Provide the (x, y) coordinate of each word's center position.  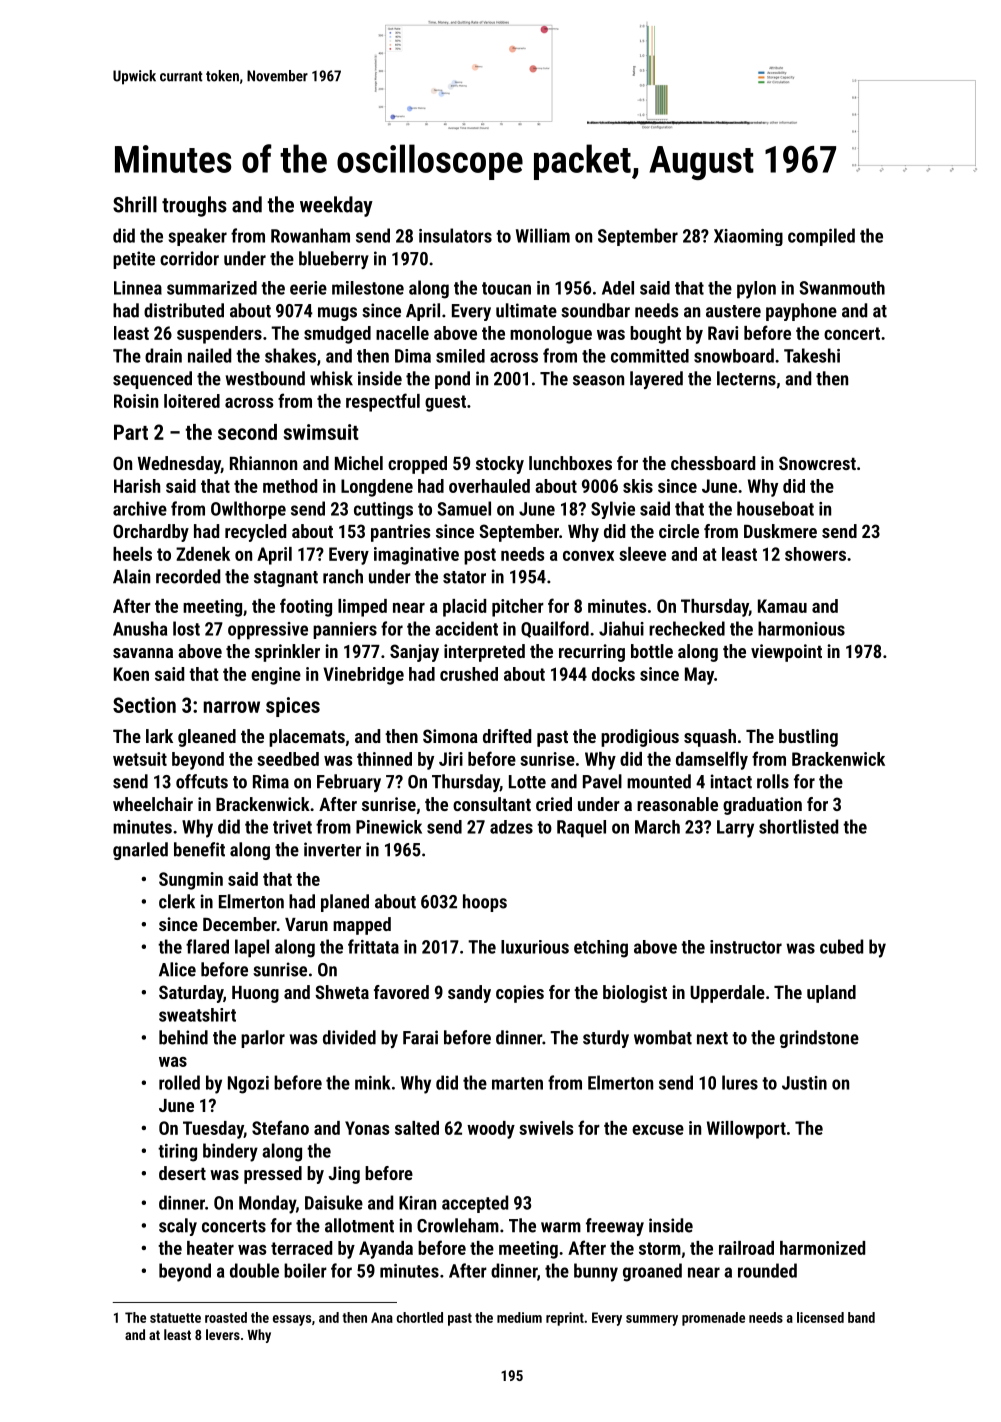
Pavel (602, 781)
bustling (808, 738)
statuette (175, 1318)
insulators (455, 235)
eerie (308, 288)
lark (159, 736)
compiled (821, 237)
